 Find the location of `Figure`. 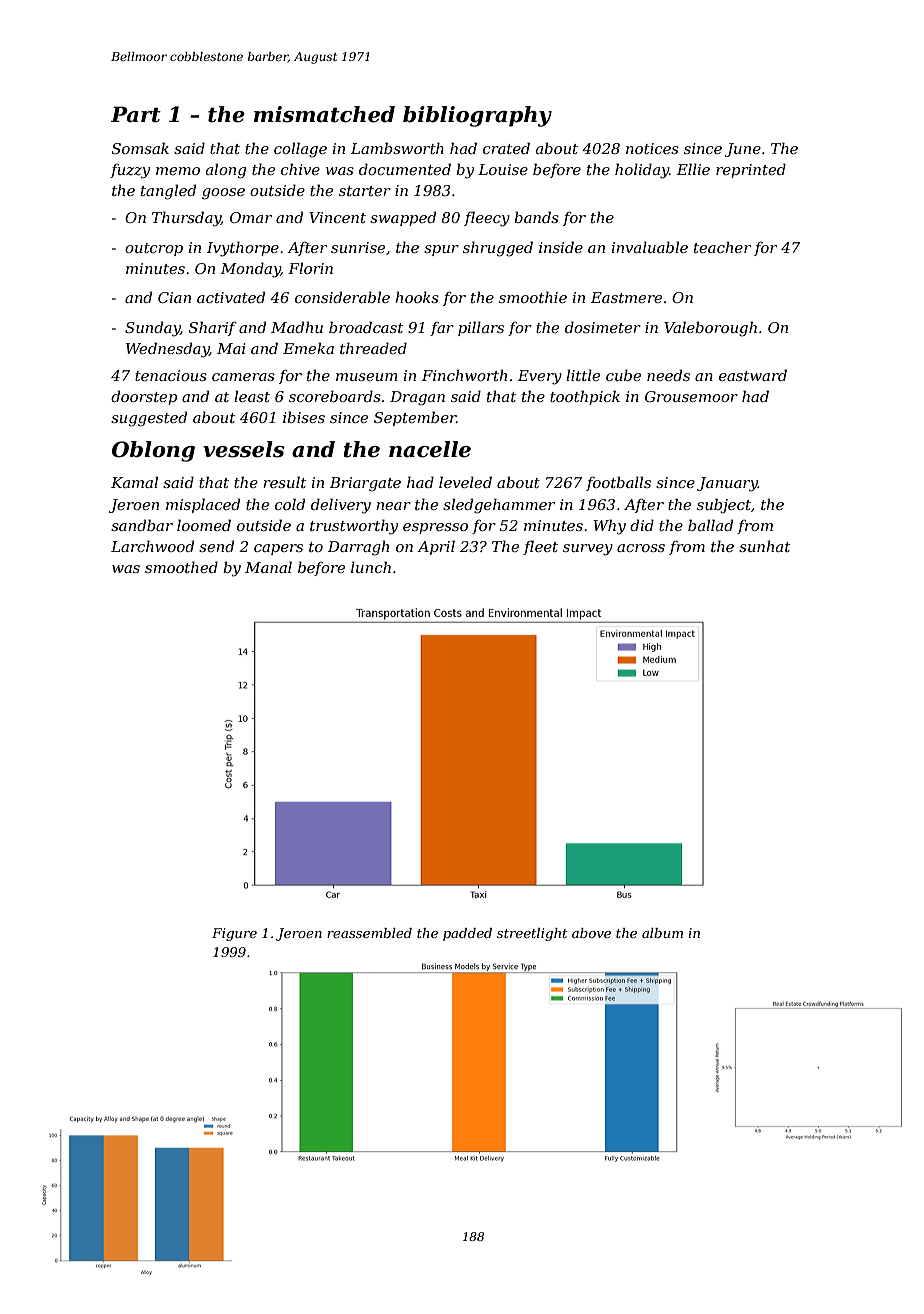

Figure is located at coordinates (234, 934).
